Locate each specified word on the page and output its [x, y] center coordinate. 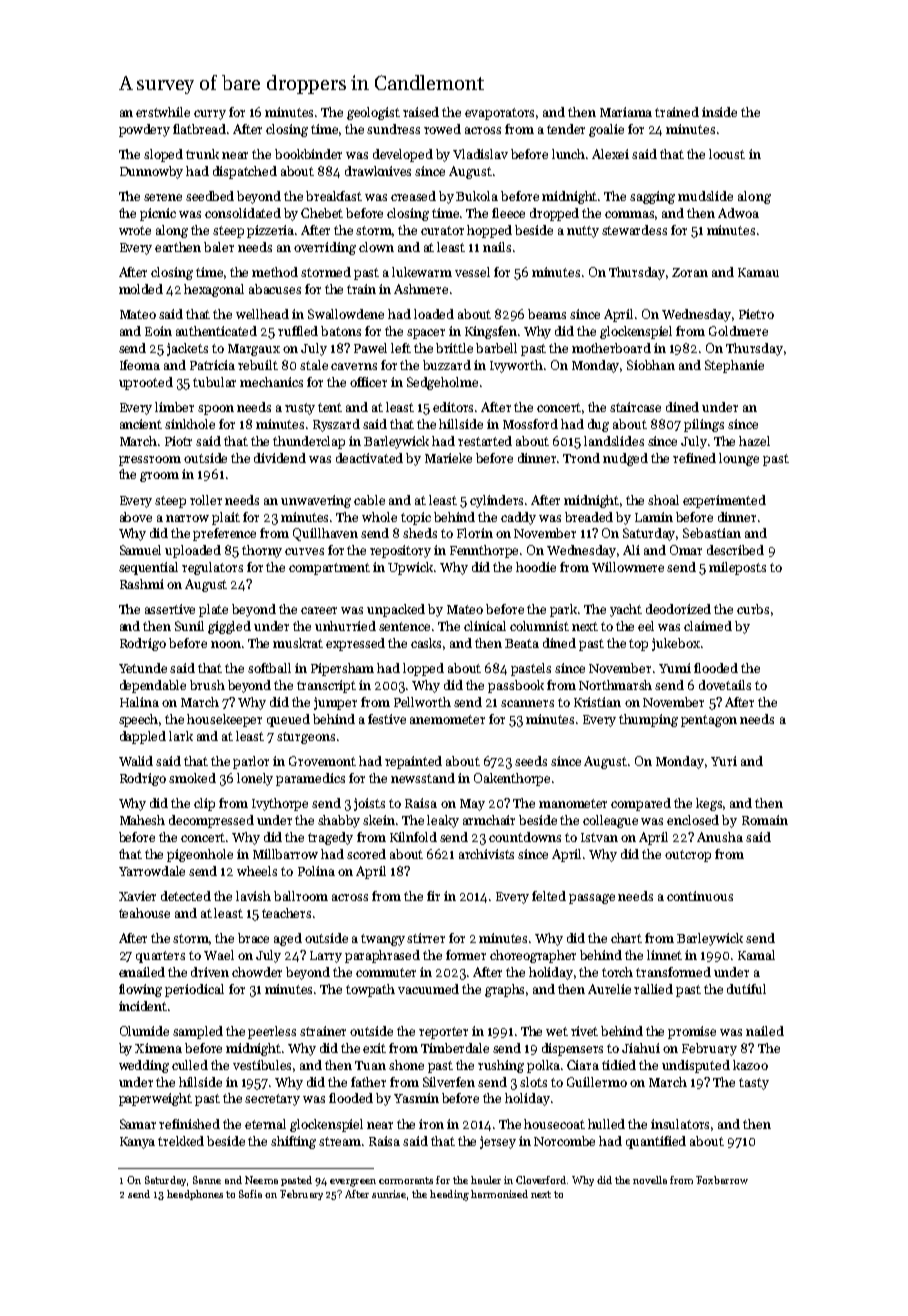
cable [369, 500]
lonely [255, 779]
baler [219, 247]
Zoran [690, 272]
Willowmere [628, 567]
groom [159, 477]
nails [497, 247]
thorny [262, 551]
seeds [531, 761]
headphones [195, 1195]
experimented [724, 501]
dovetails [725, 685]
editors [453, 407]
